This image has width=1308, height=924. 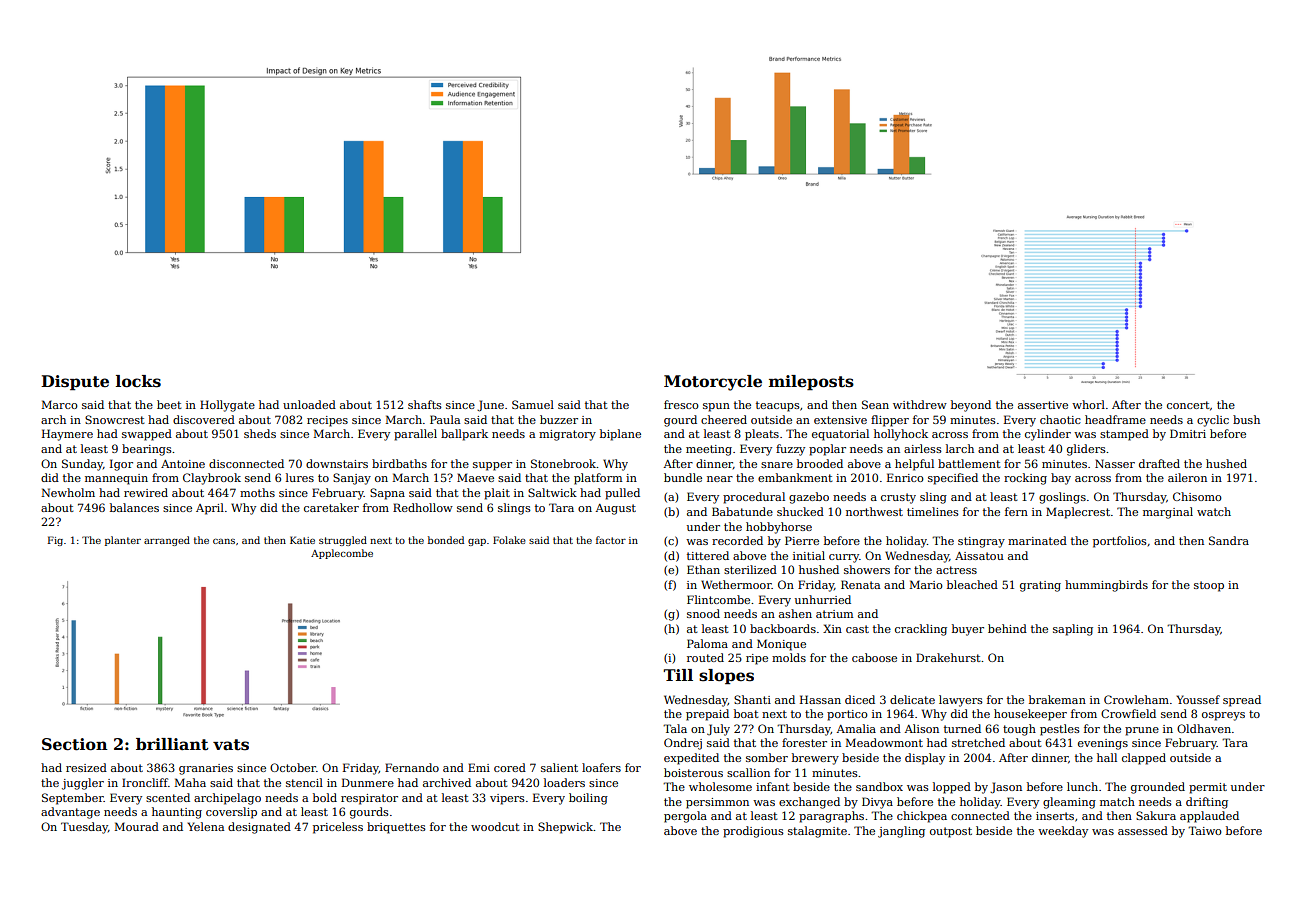 What do you see at coordinates (1209, 586) in the image?
I see `stoop` at bounding box center [1209, 586].
